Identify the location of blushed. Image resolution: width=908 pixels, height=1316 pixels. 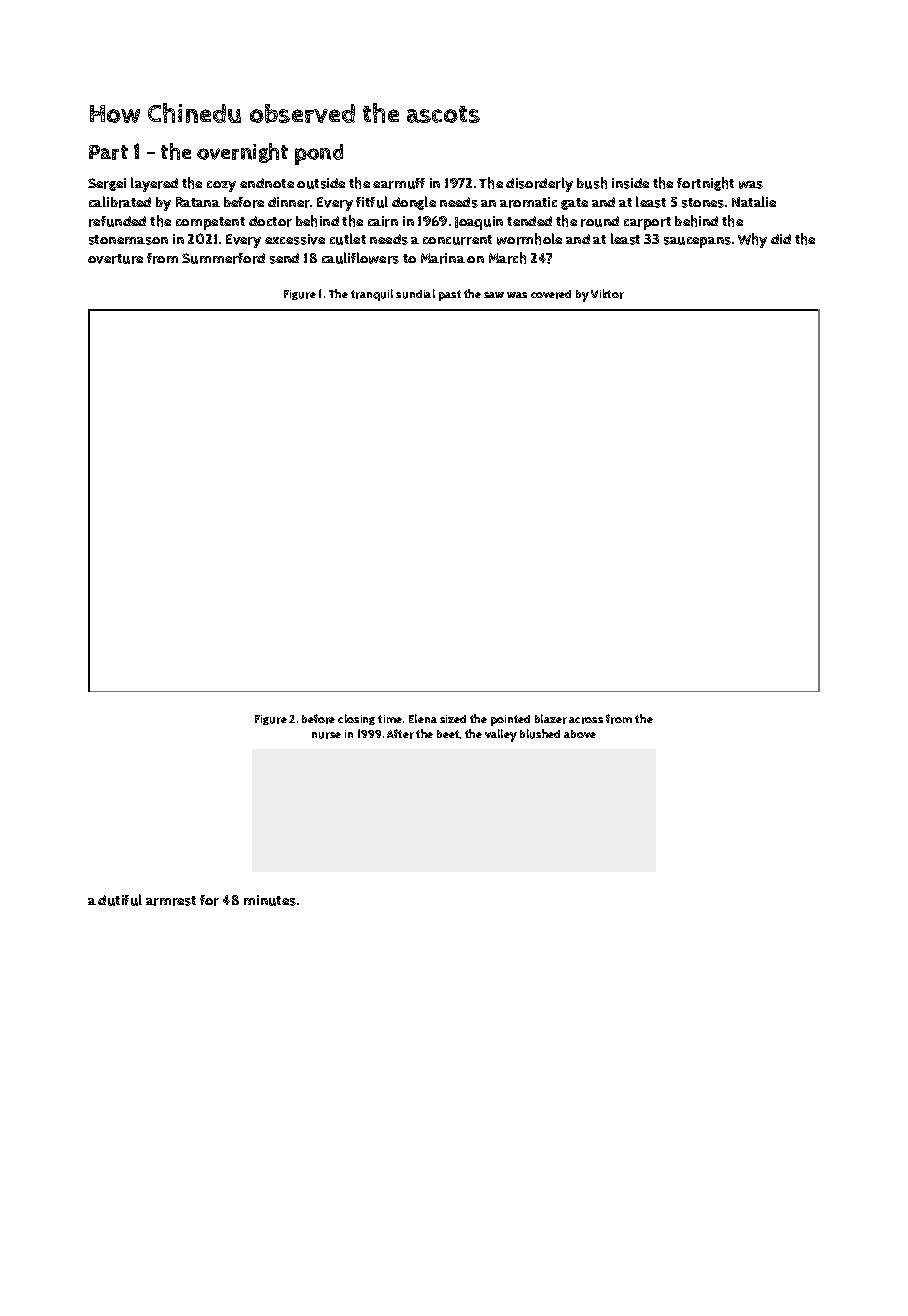
(540, 734).
